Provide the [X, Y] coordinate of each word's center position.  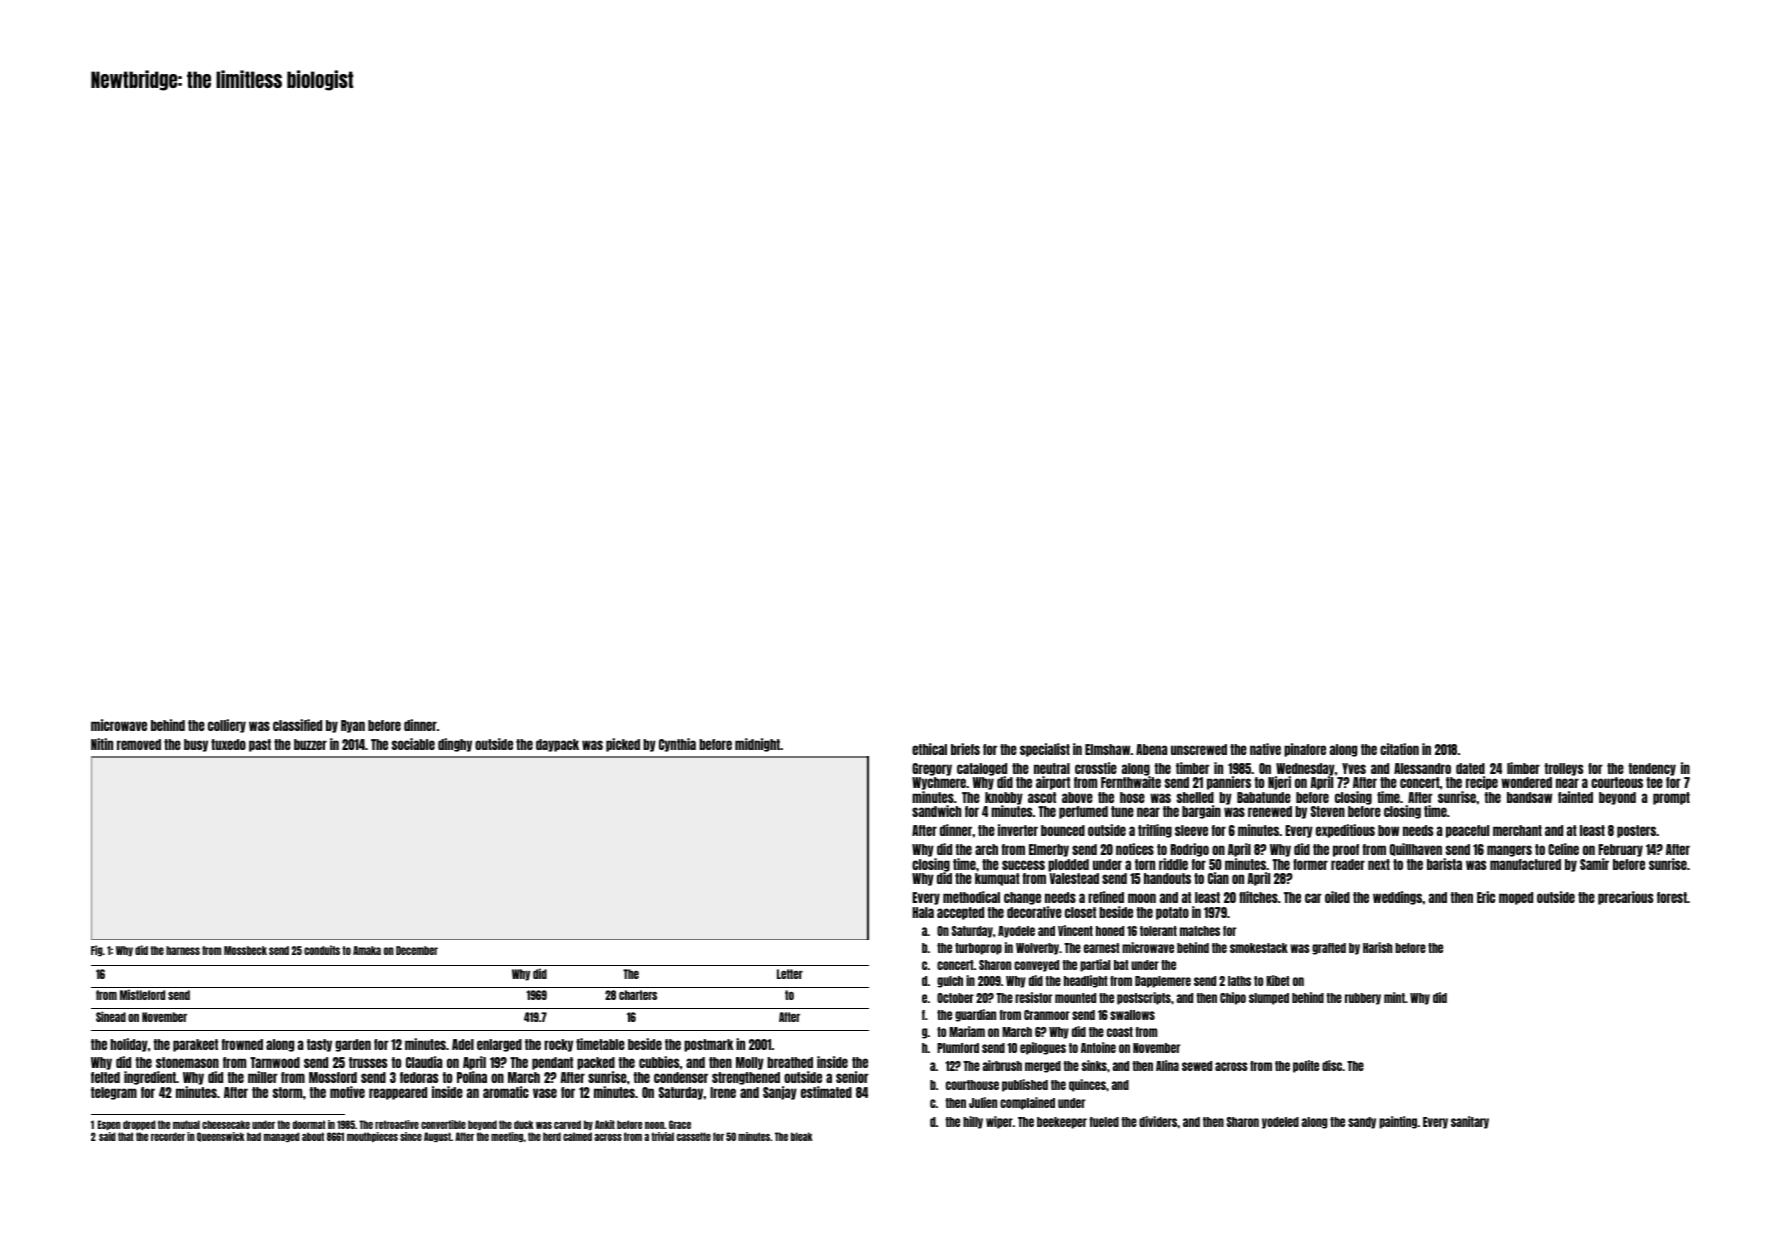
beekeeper [1062, 1123]
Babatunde [1264, 797]
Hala [923, 912]
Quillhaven [1416, 849]
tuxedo [228, 744]
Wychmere [939, 783]
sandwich [937, 811]
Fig [97, 951]
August [437, 1137]
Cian [1218, 878]
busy [196, 745]
